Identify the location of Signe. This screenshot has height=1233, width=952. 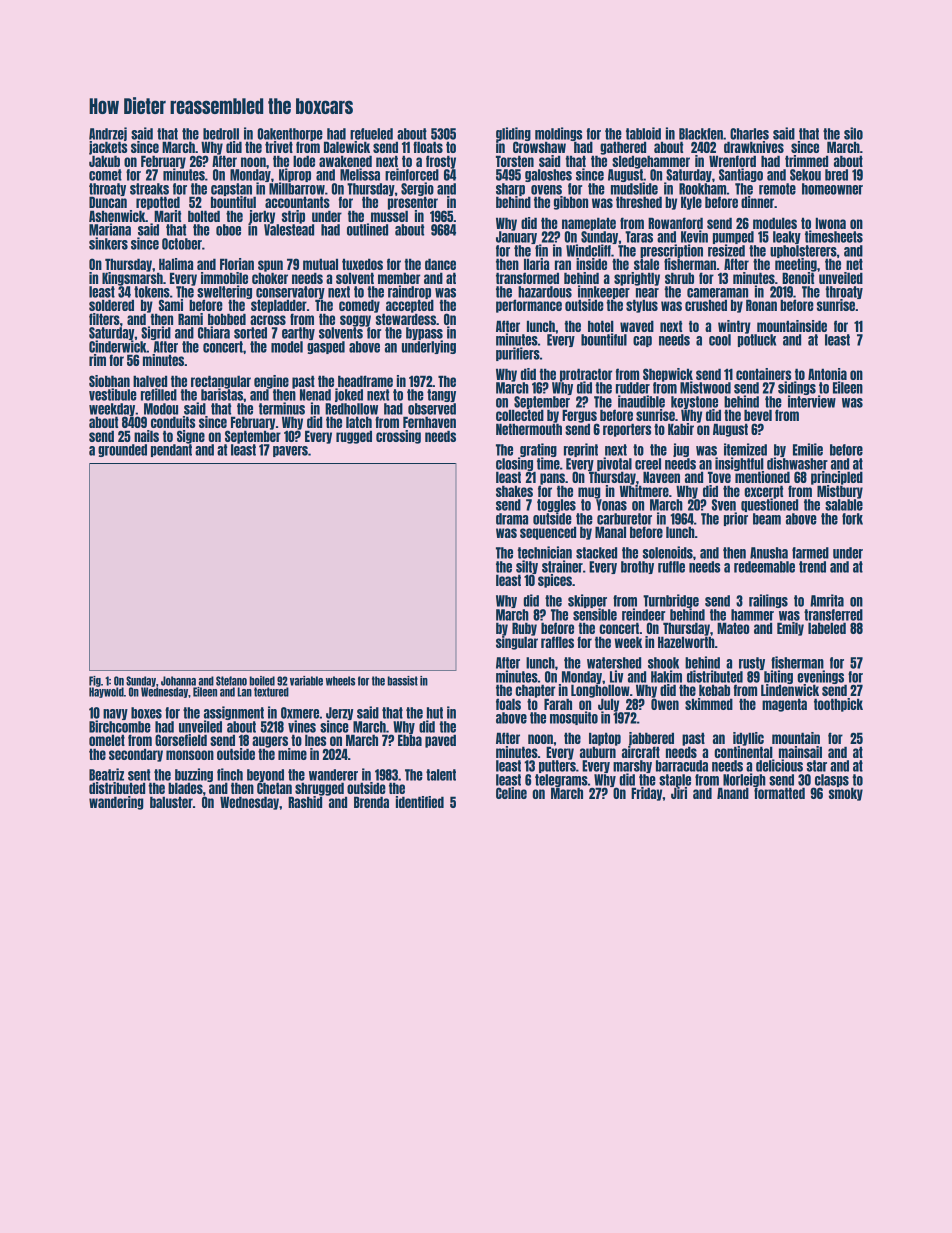
(191, 437).
